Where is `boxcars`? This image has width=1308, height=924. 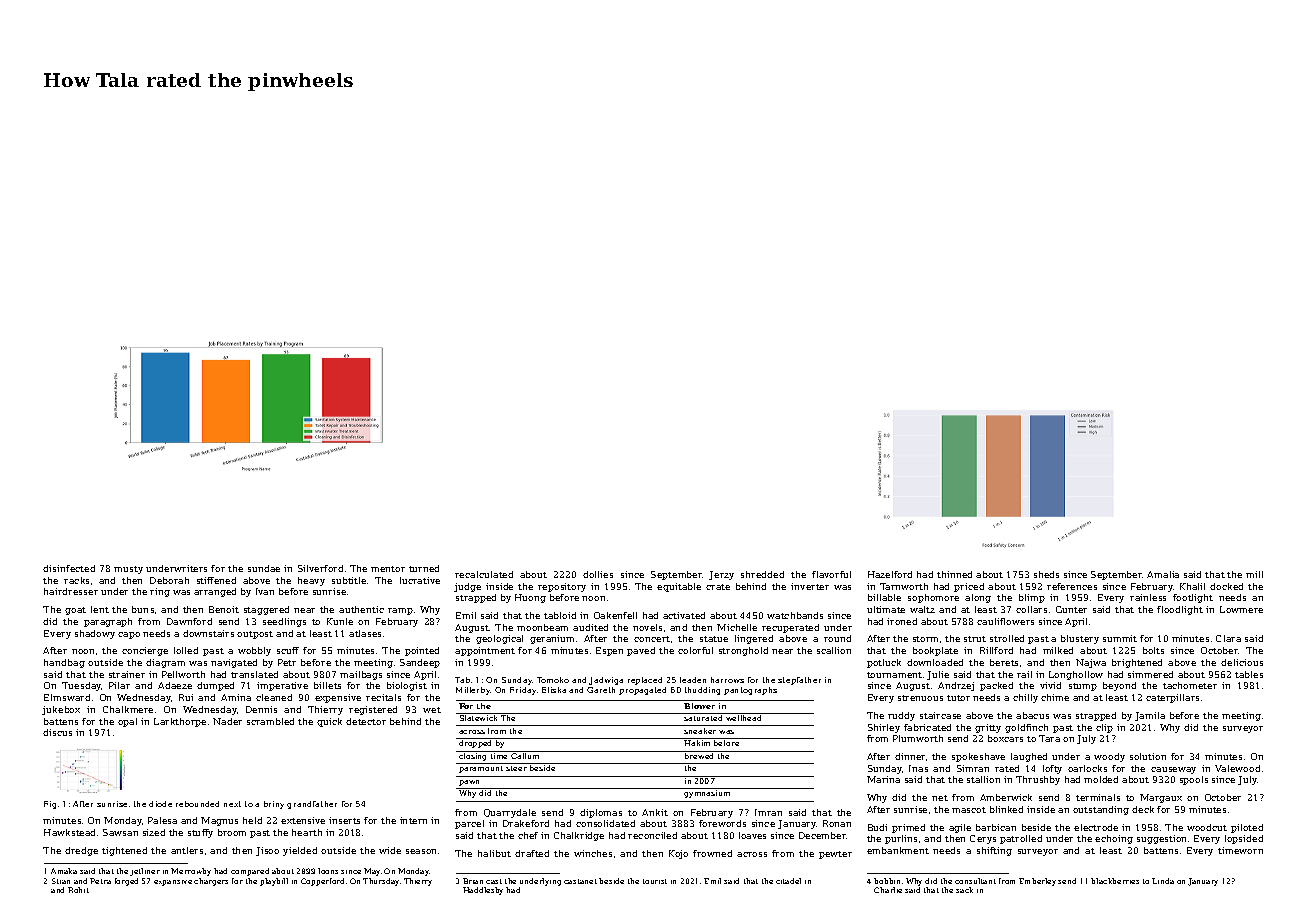
boxcars is located at coordinates (1005, 738).
